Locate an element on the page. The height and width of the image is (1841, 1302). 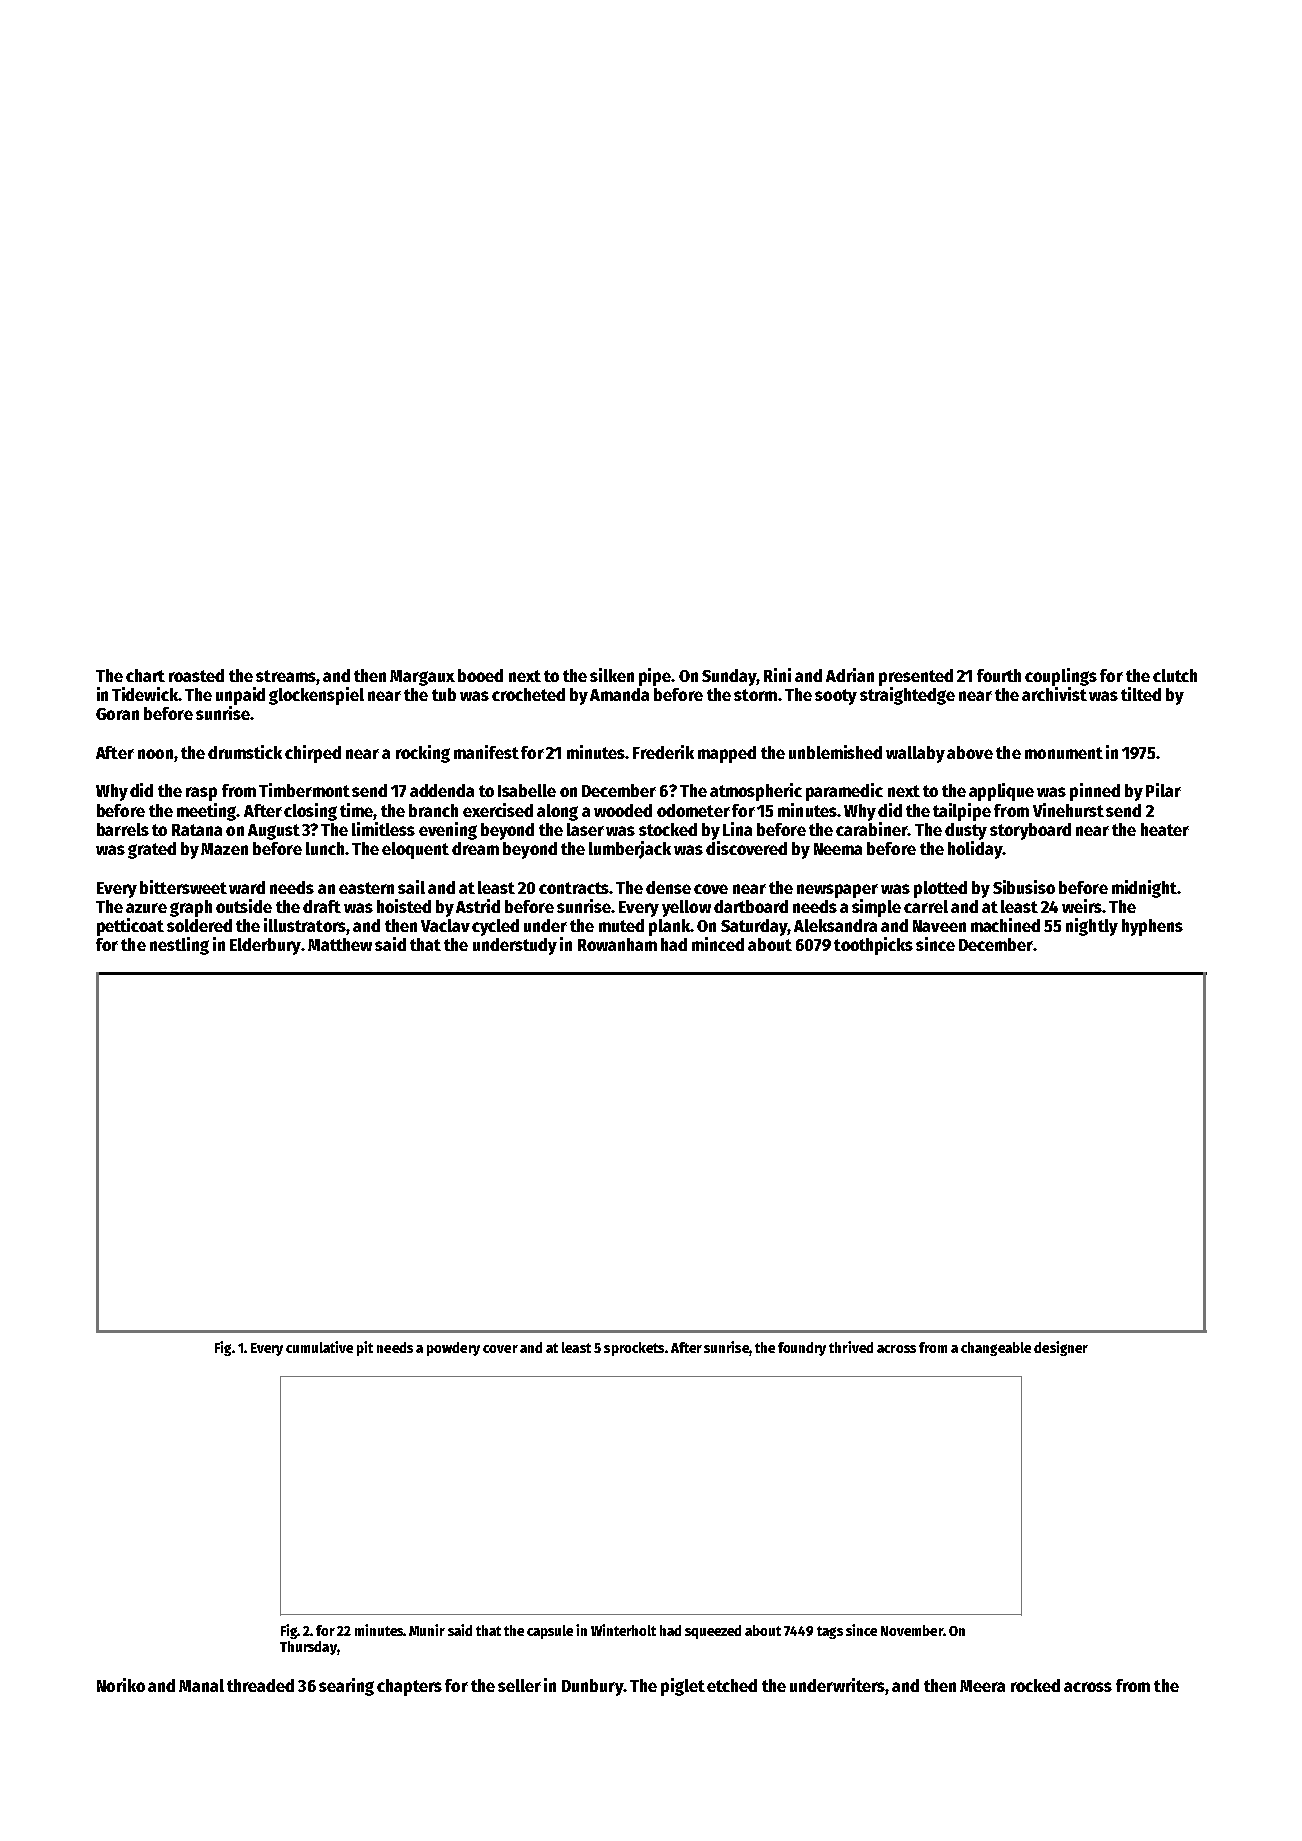
plank is located at coordinates (669, 927).
